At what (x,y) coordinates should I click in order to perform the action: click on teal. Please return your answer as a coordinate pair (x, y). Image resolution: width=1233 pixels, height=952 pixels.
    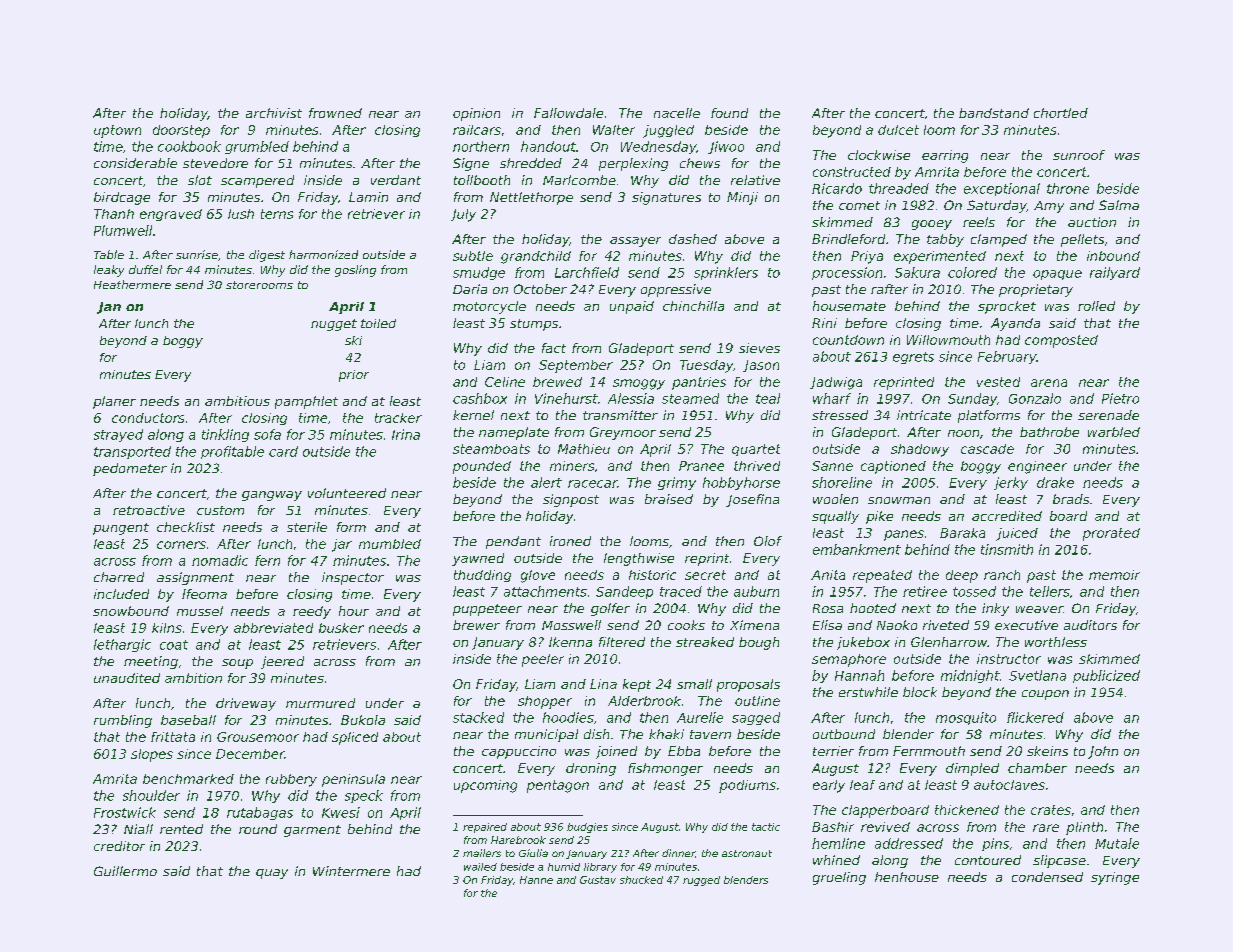
    Looking at the image, I should click on (768, 398).
